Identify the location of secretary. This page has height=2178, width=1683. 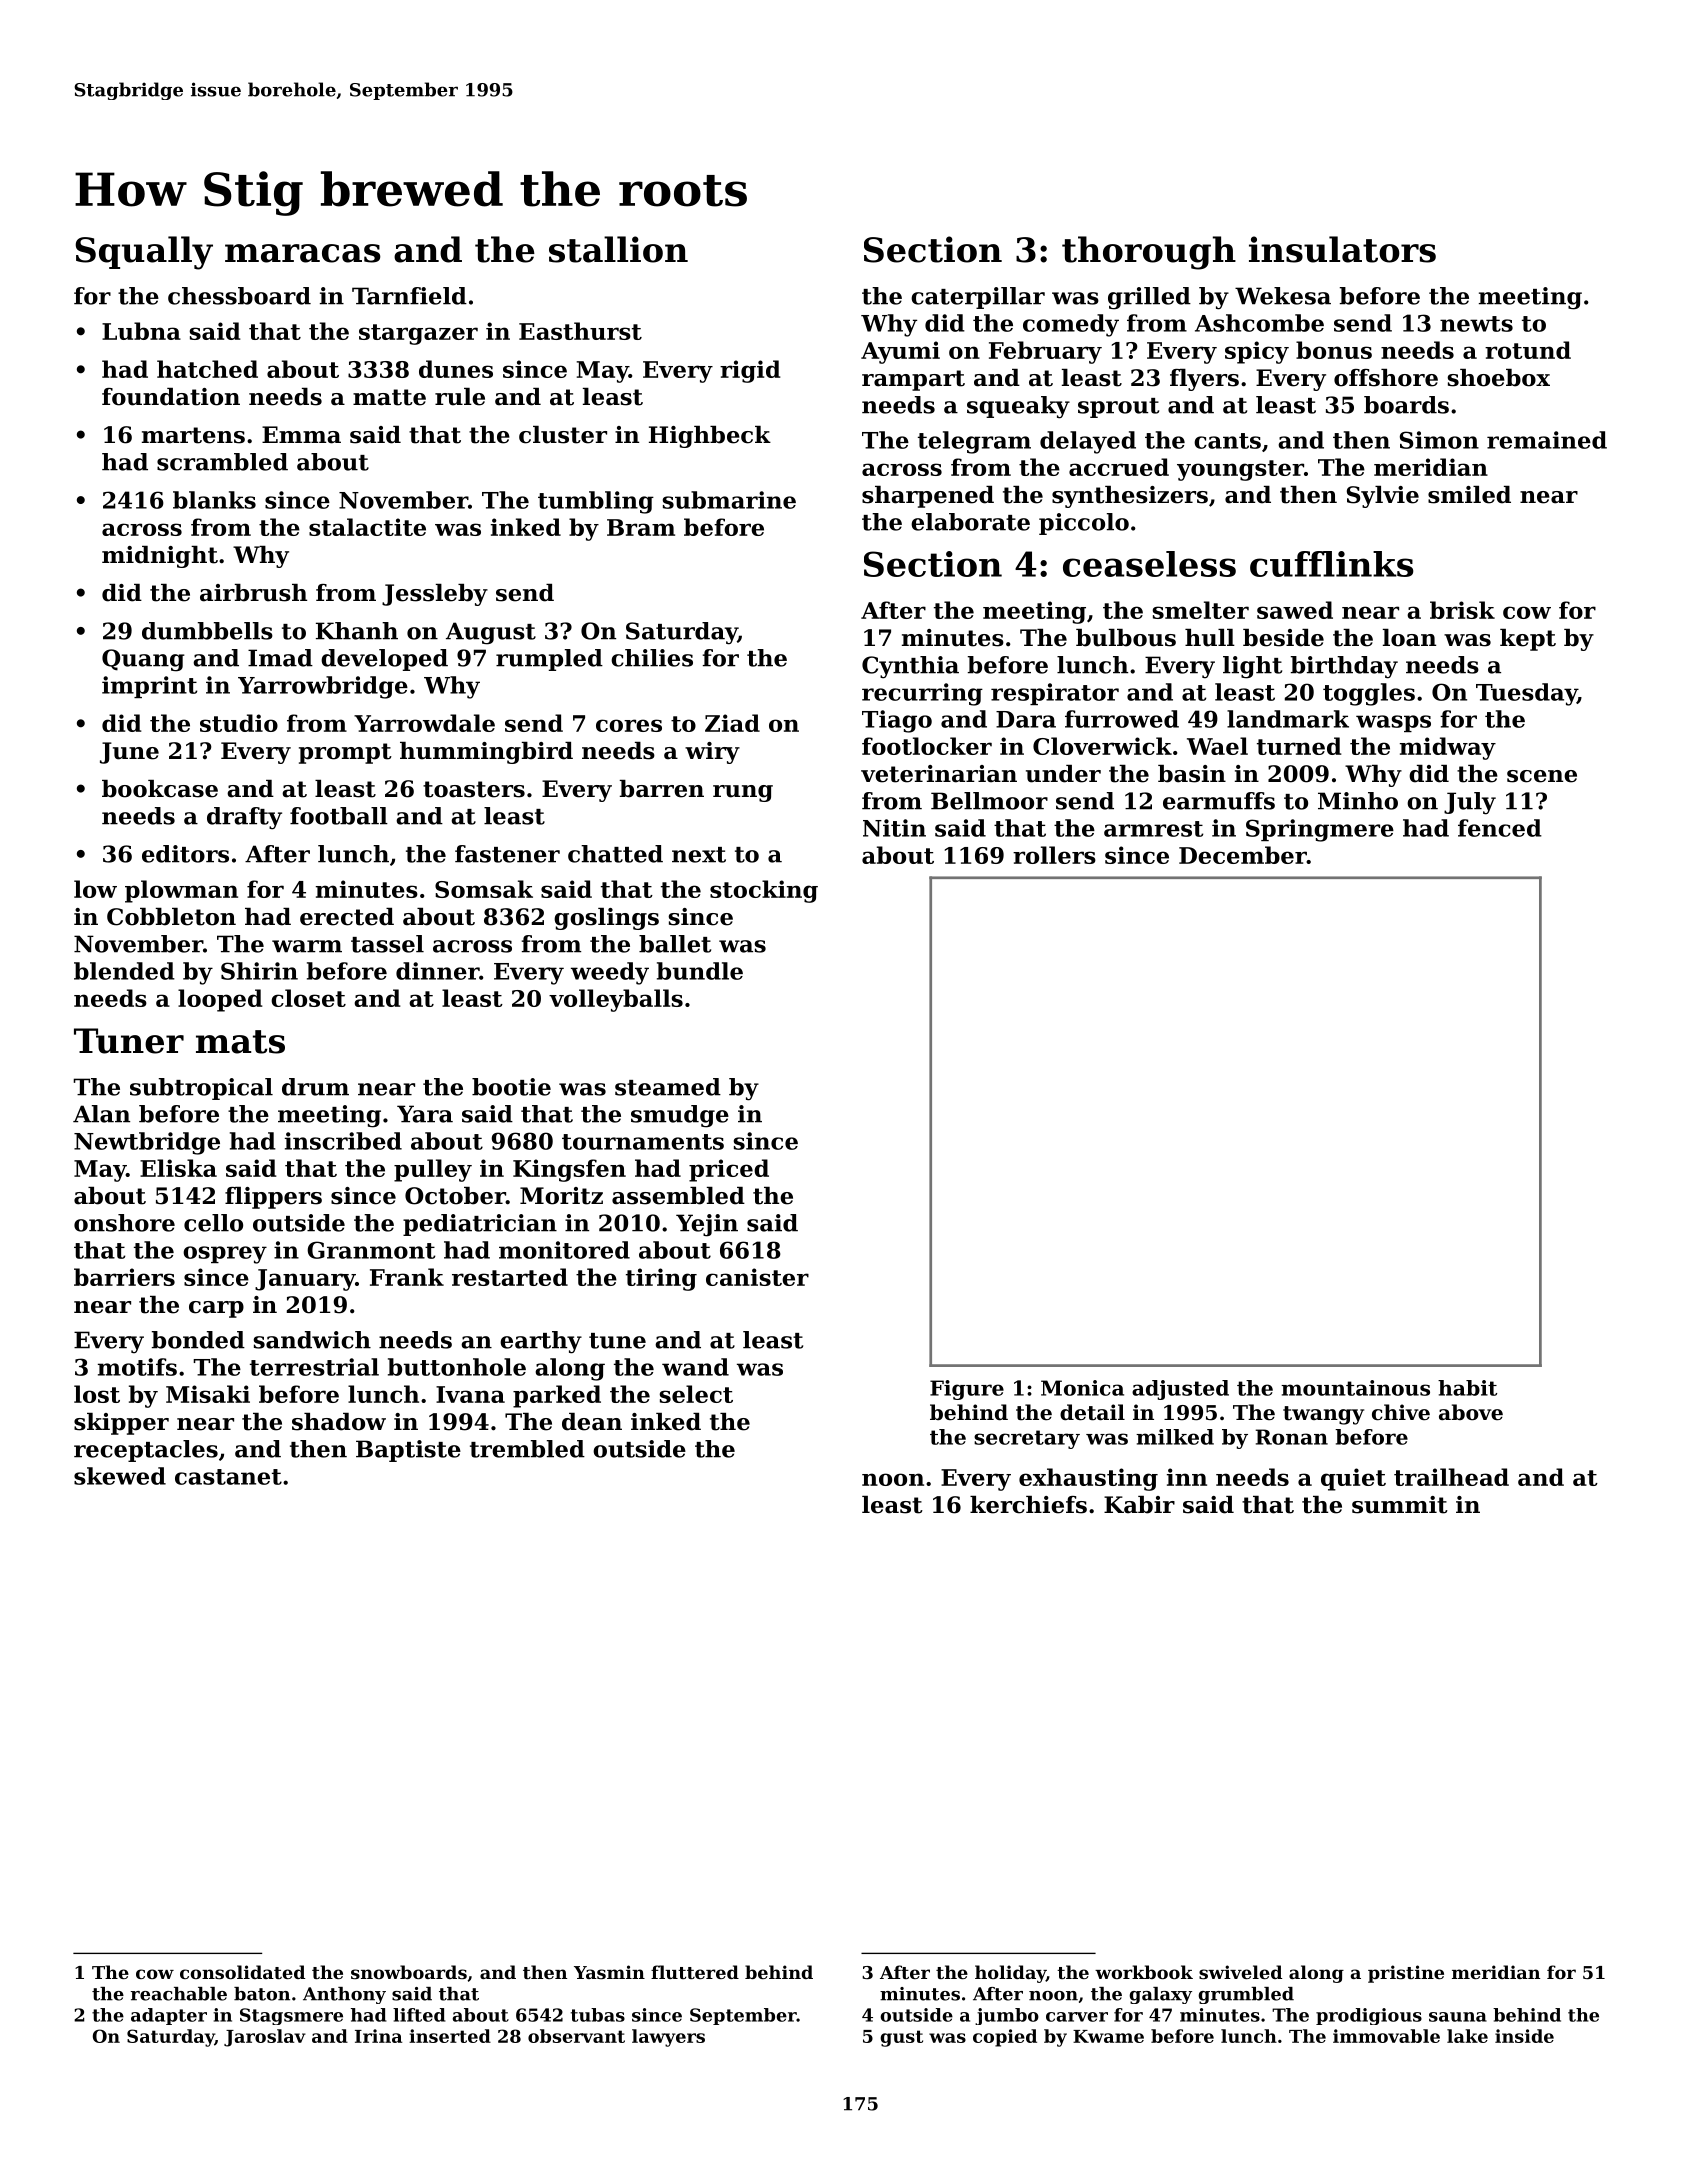
(1027, 1439).
